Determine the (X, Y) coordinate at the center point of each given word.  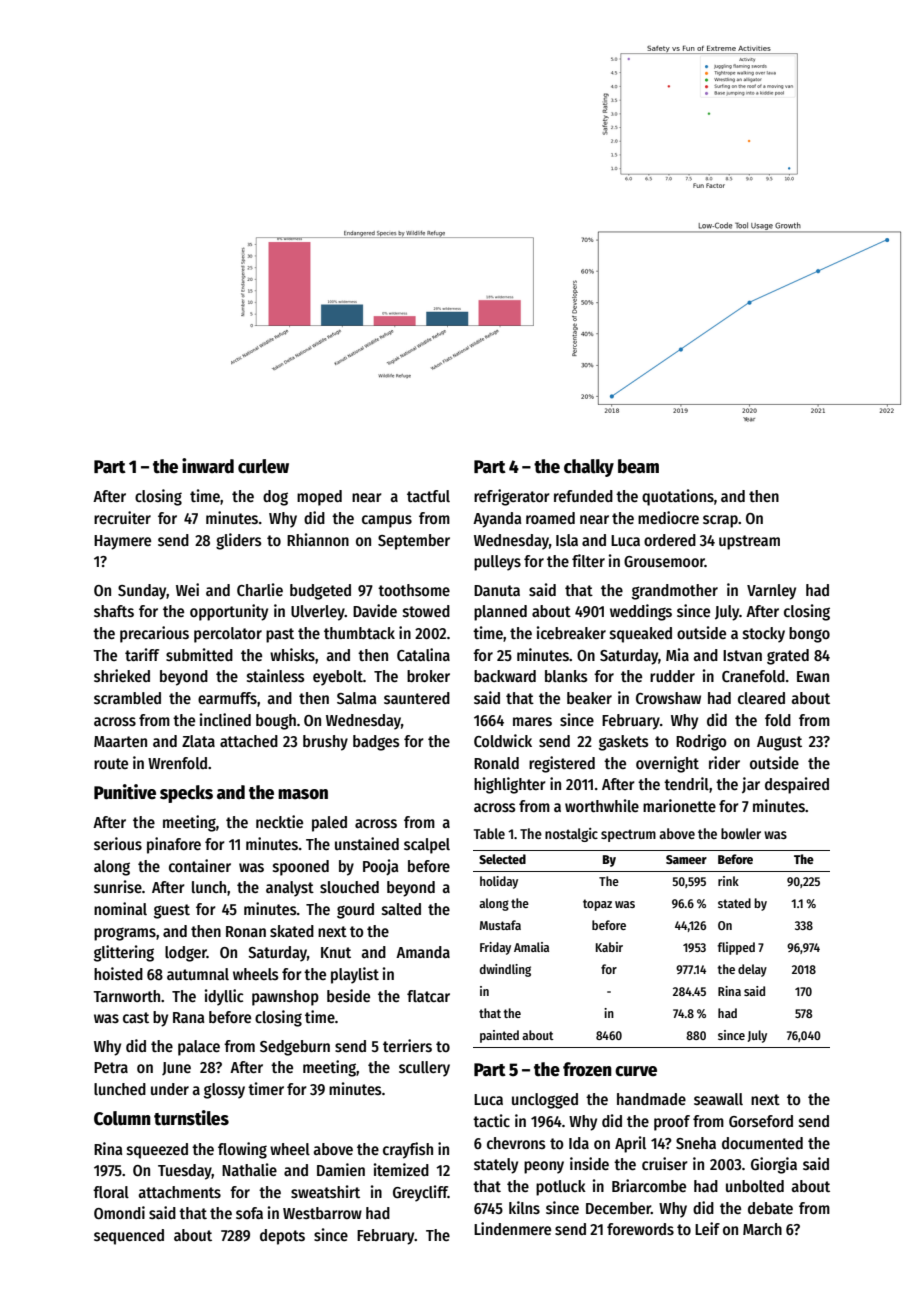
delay (752, 970)
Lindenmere (512, 1228)
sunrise (118, 886)
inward (208, 466)
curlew (263, 466)
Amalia (531, 947)
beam (638, 466)
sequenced (129, 1237)
